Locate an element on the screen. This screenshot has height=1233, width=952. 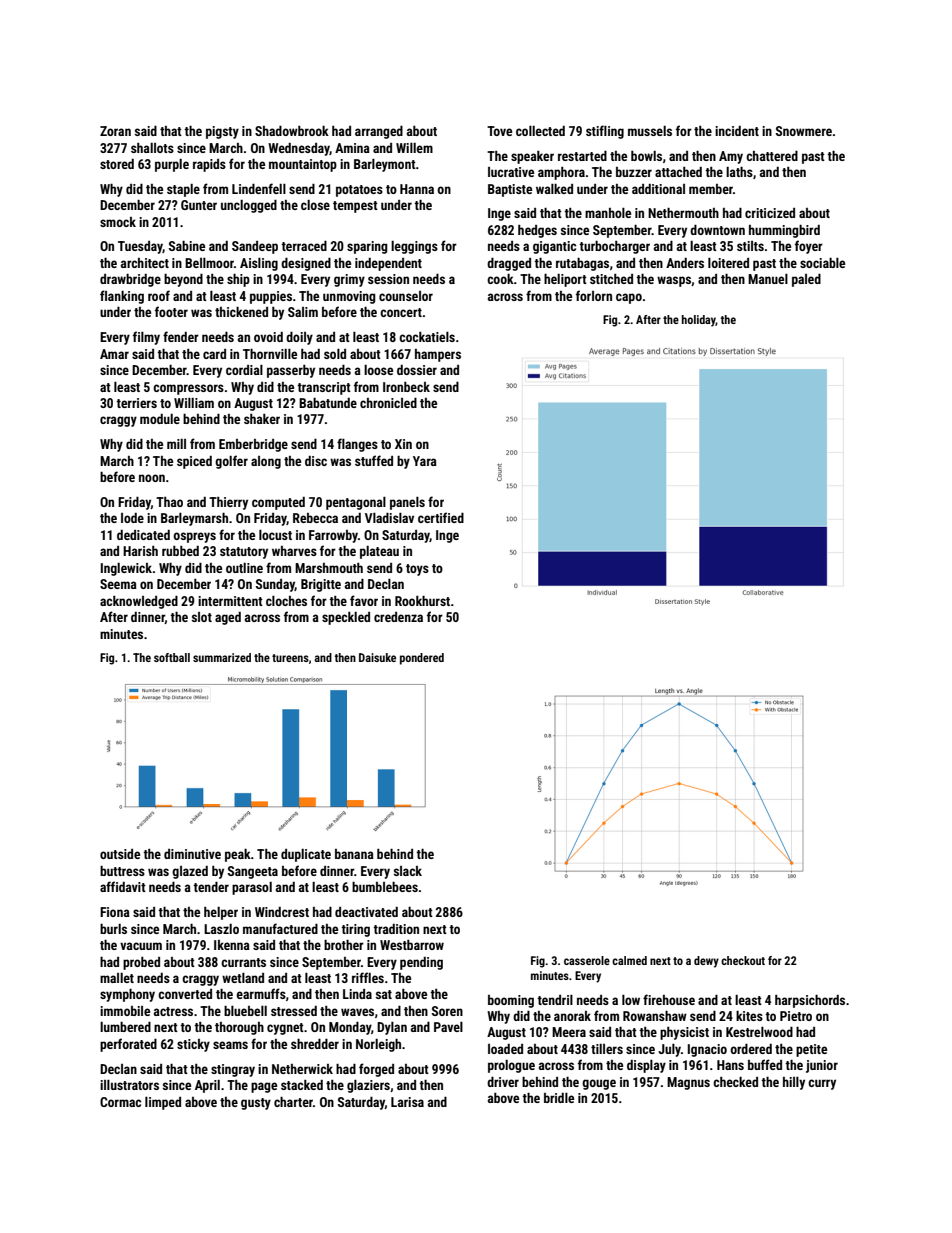
Snowmere is located at coordinates (804, 131).
